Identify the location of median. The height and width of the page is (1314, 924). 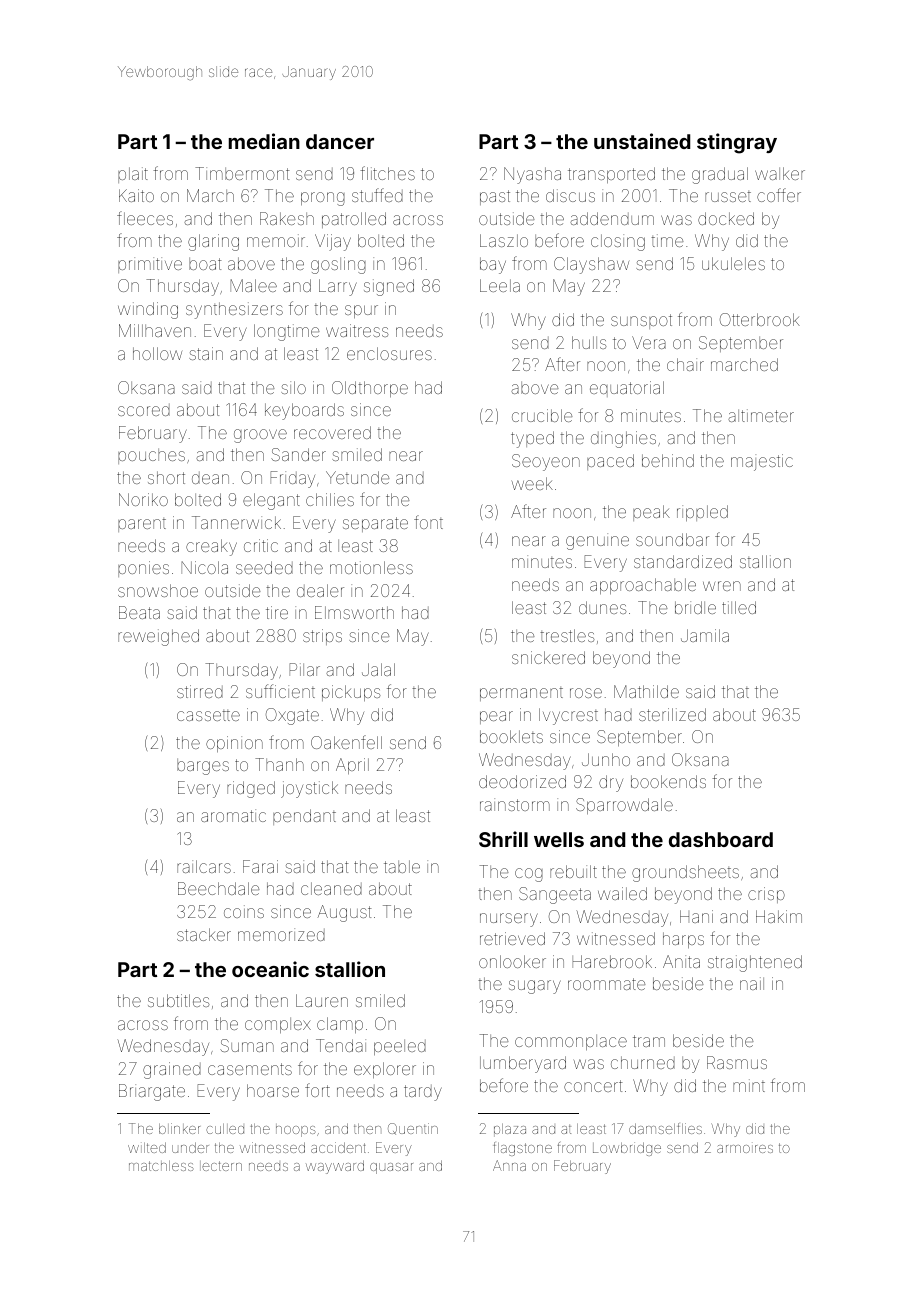
(264, 141).
